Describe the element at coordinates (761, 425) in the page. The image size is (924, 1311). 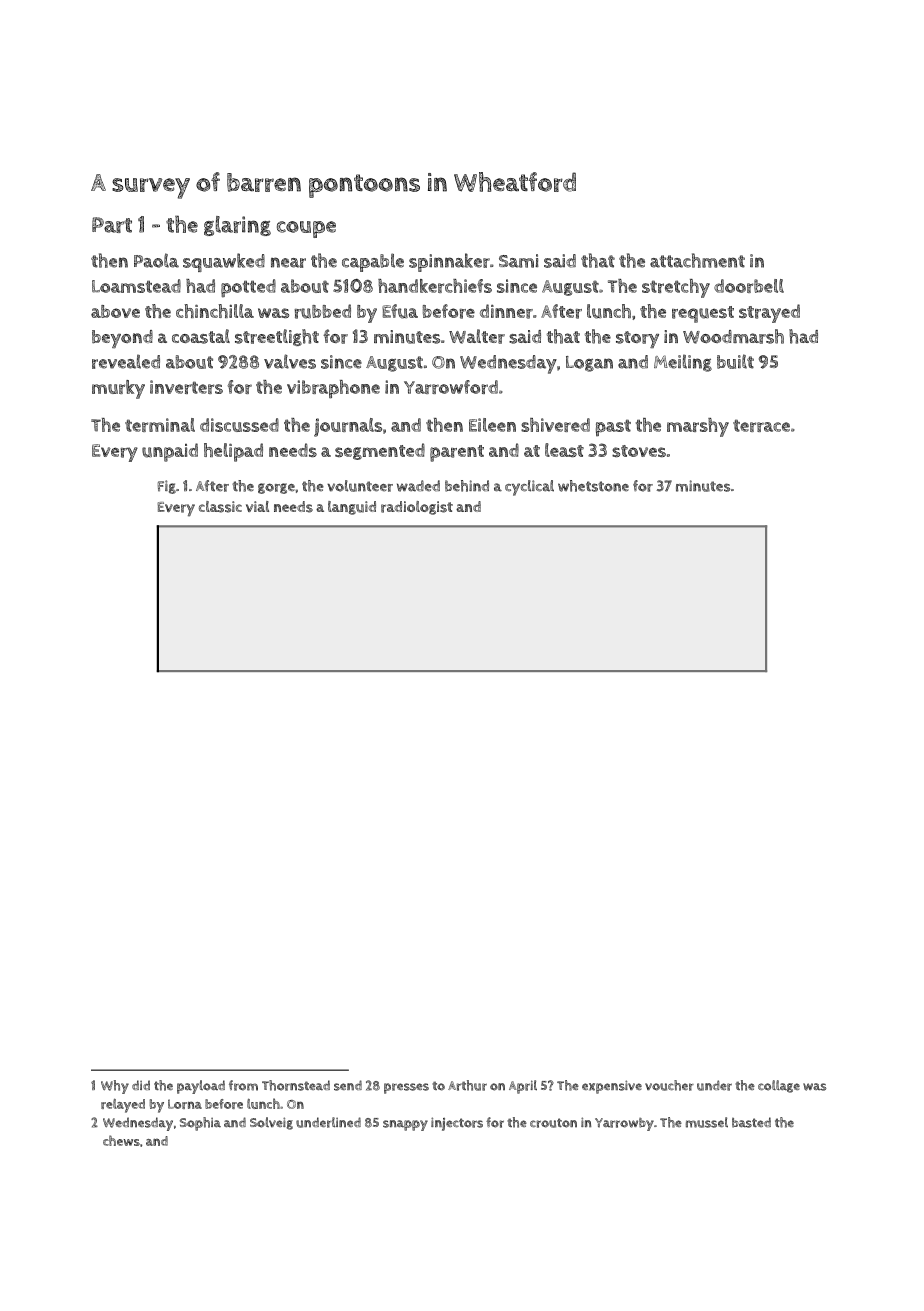
I see `terrace` at that location.
